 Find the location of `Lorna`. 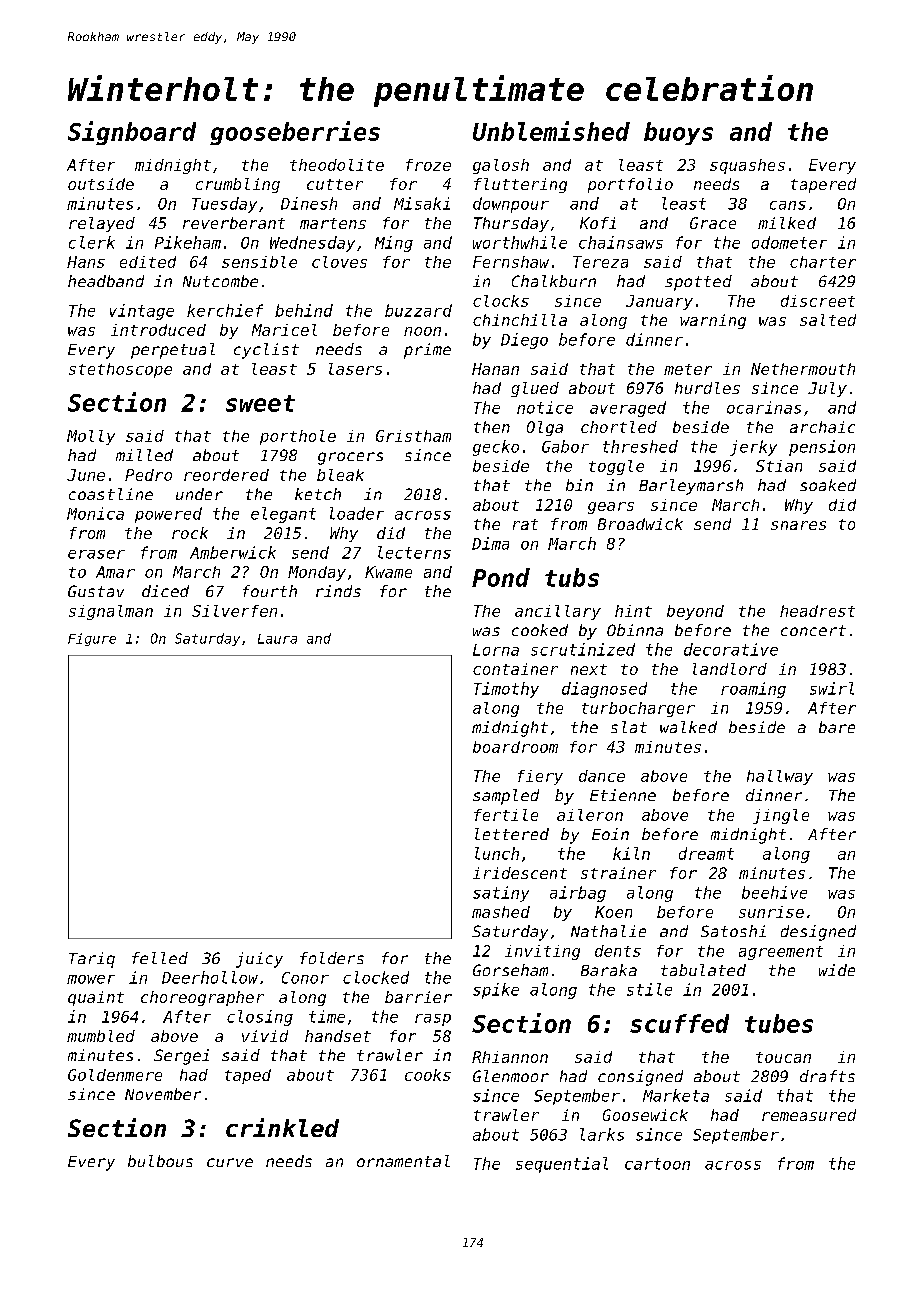

Lorna is located at coordinates (496, 650).
